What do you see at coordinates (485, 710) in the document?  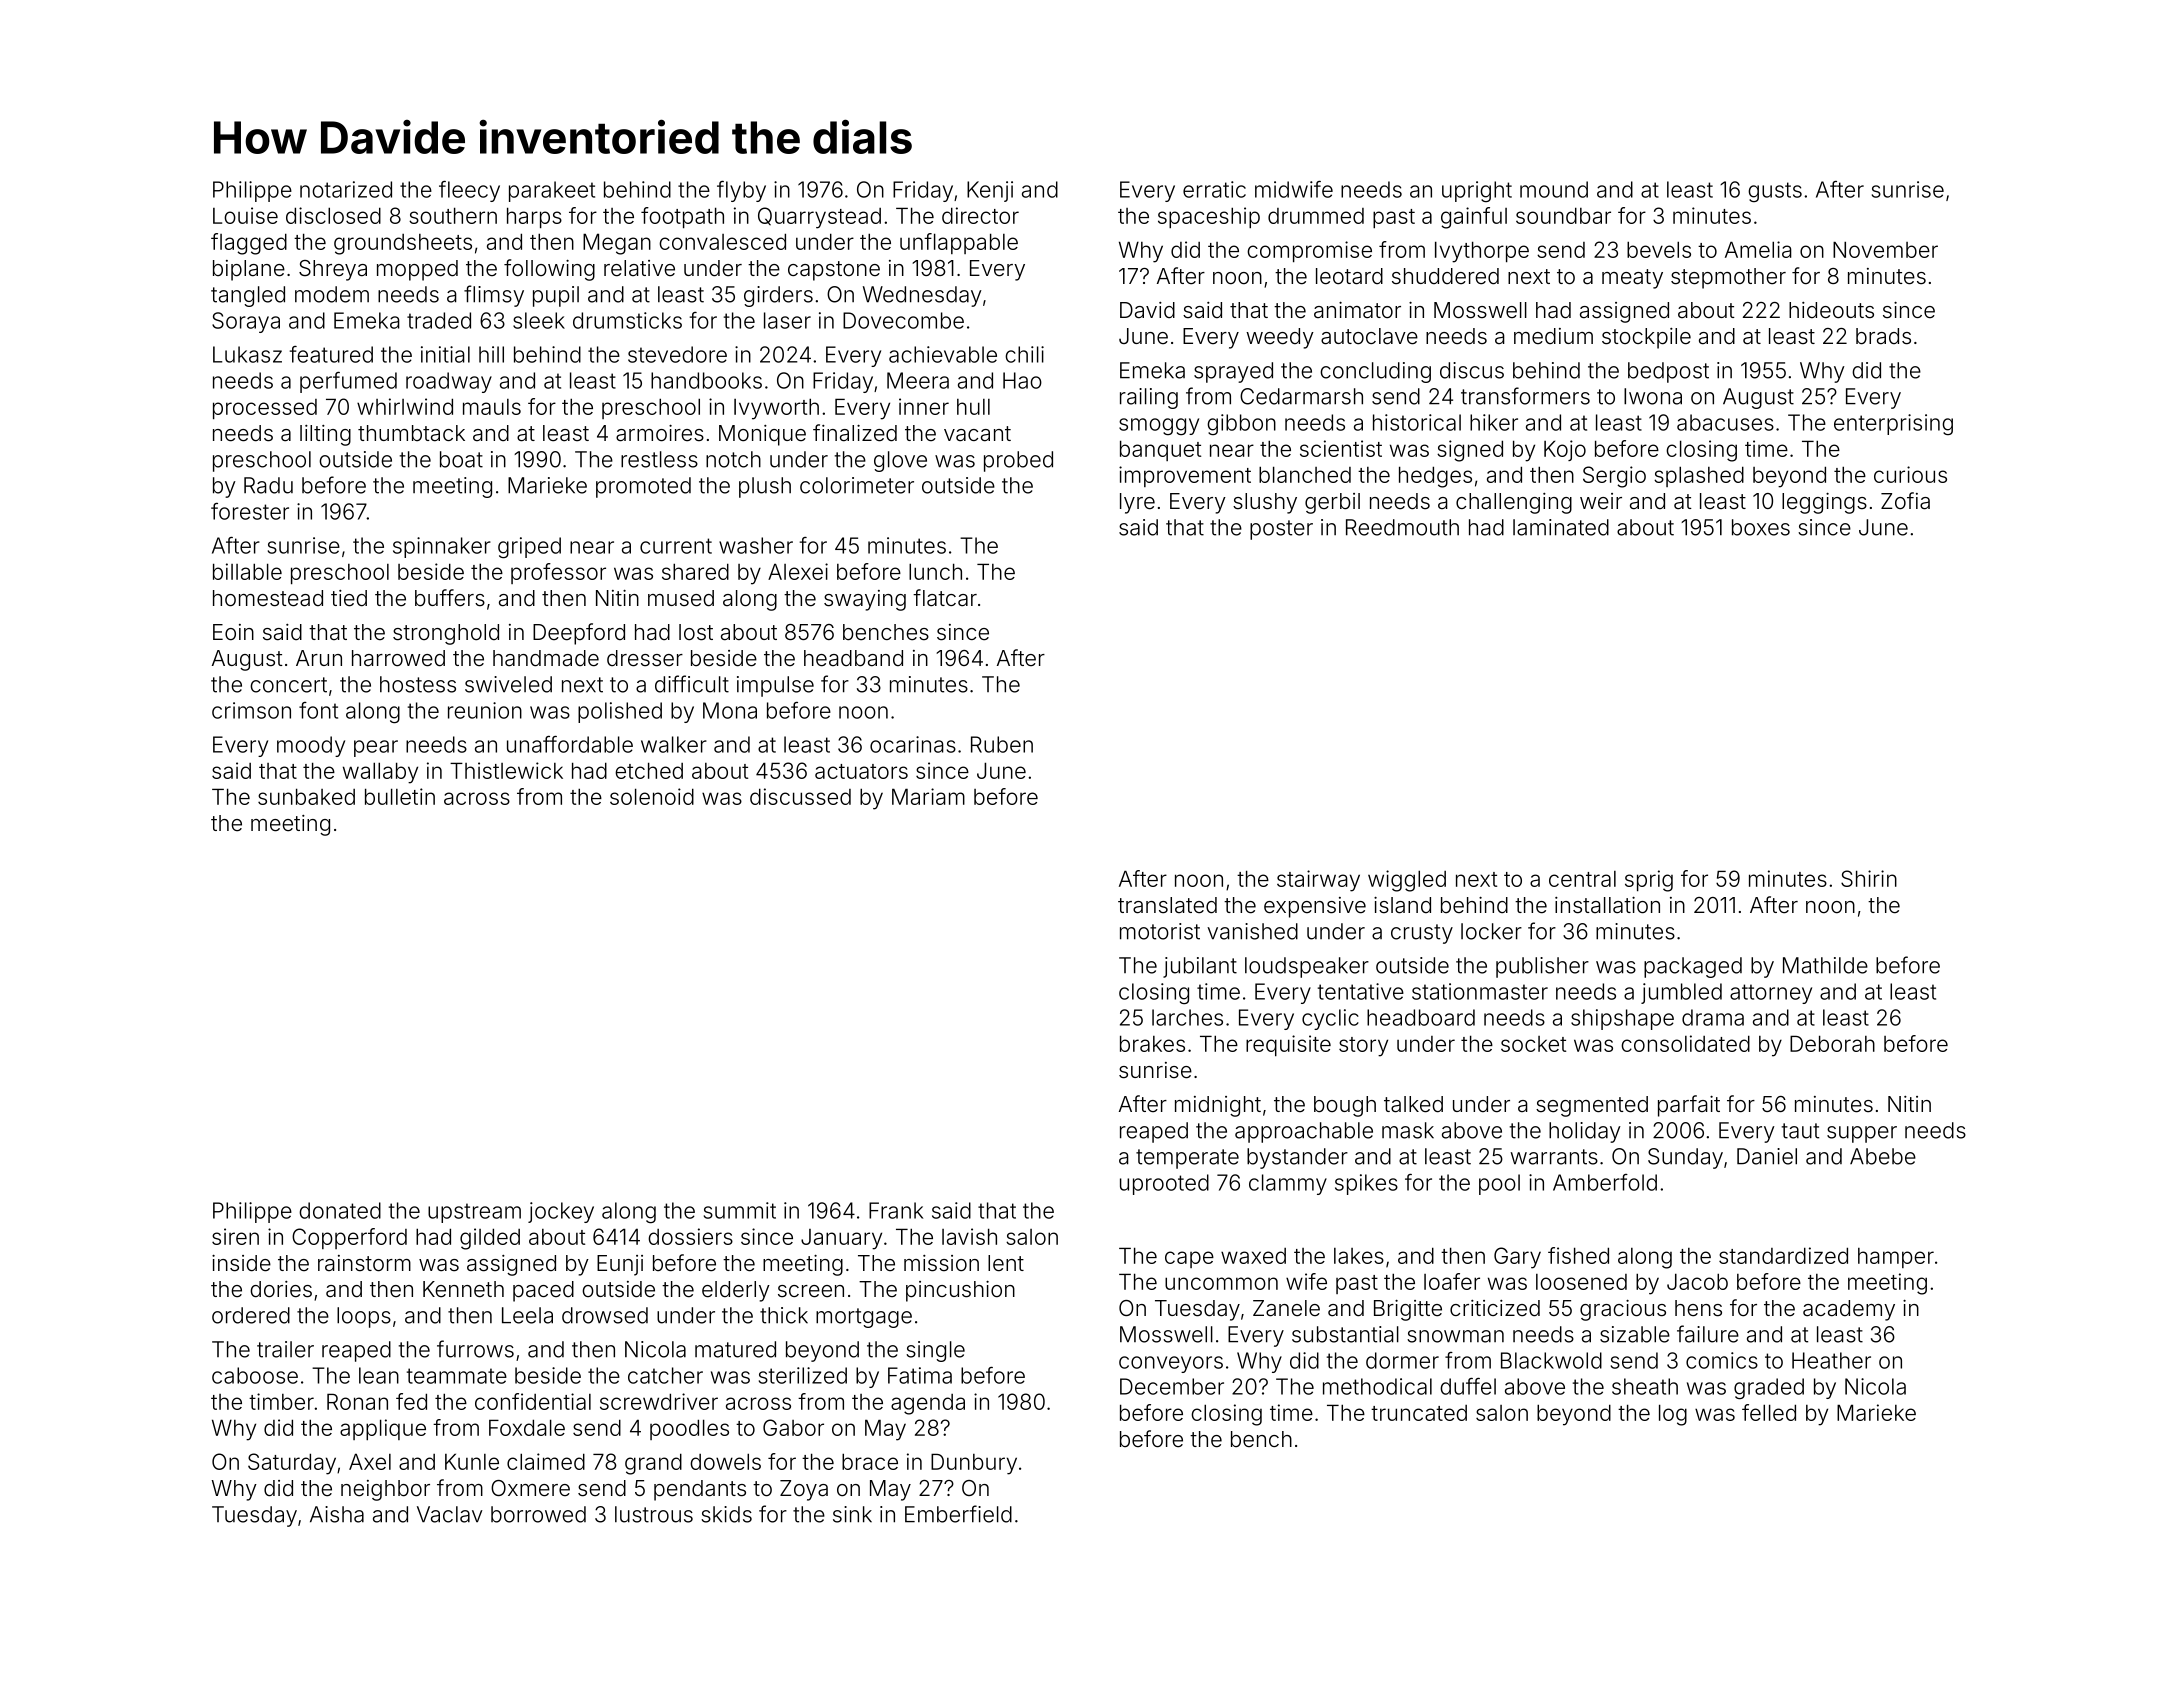 I see `reunion` at bounding box center [485, 710].
